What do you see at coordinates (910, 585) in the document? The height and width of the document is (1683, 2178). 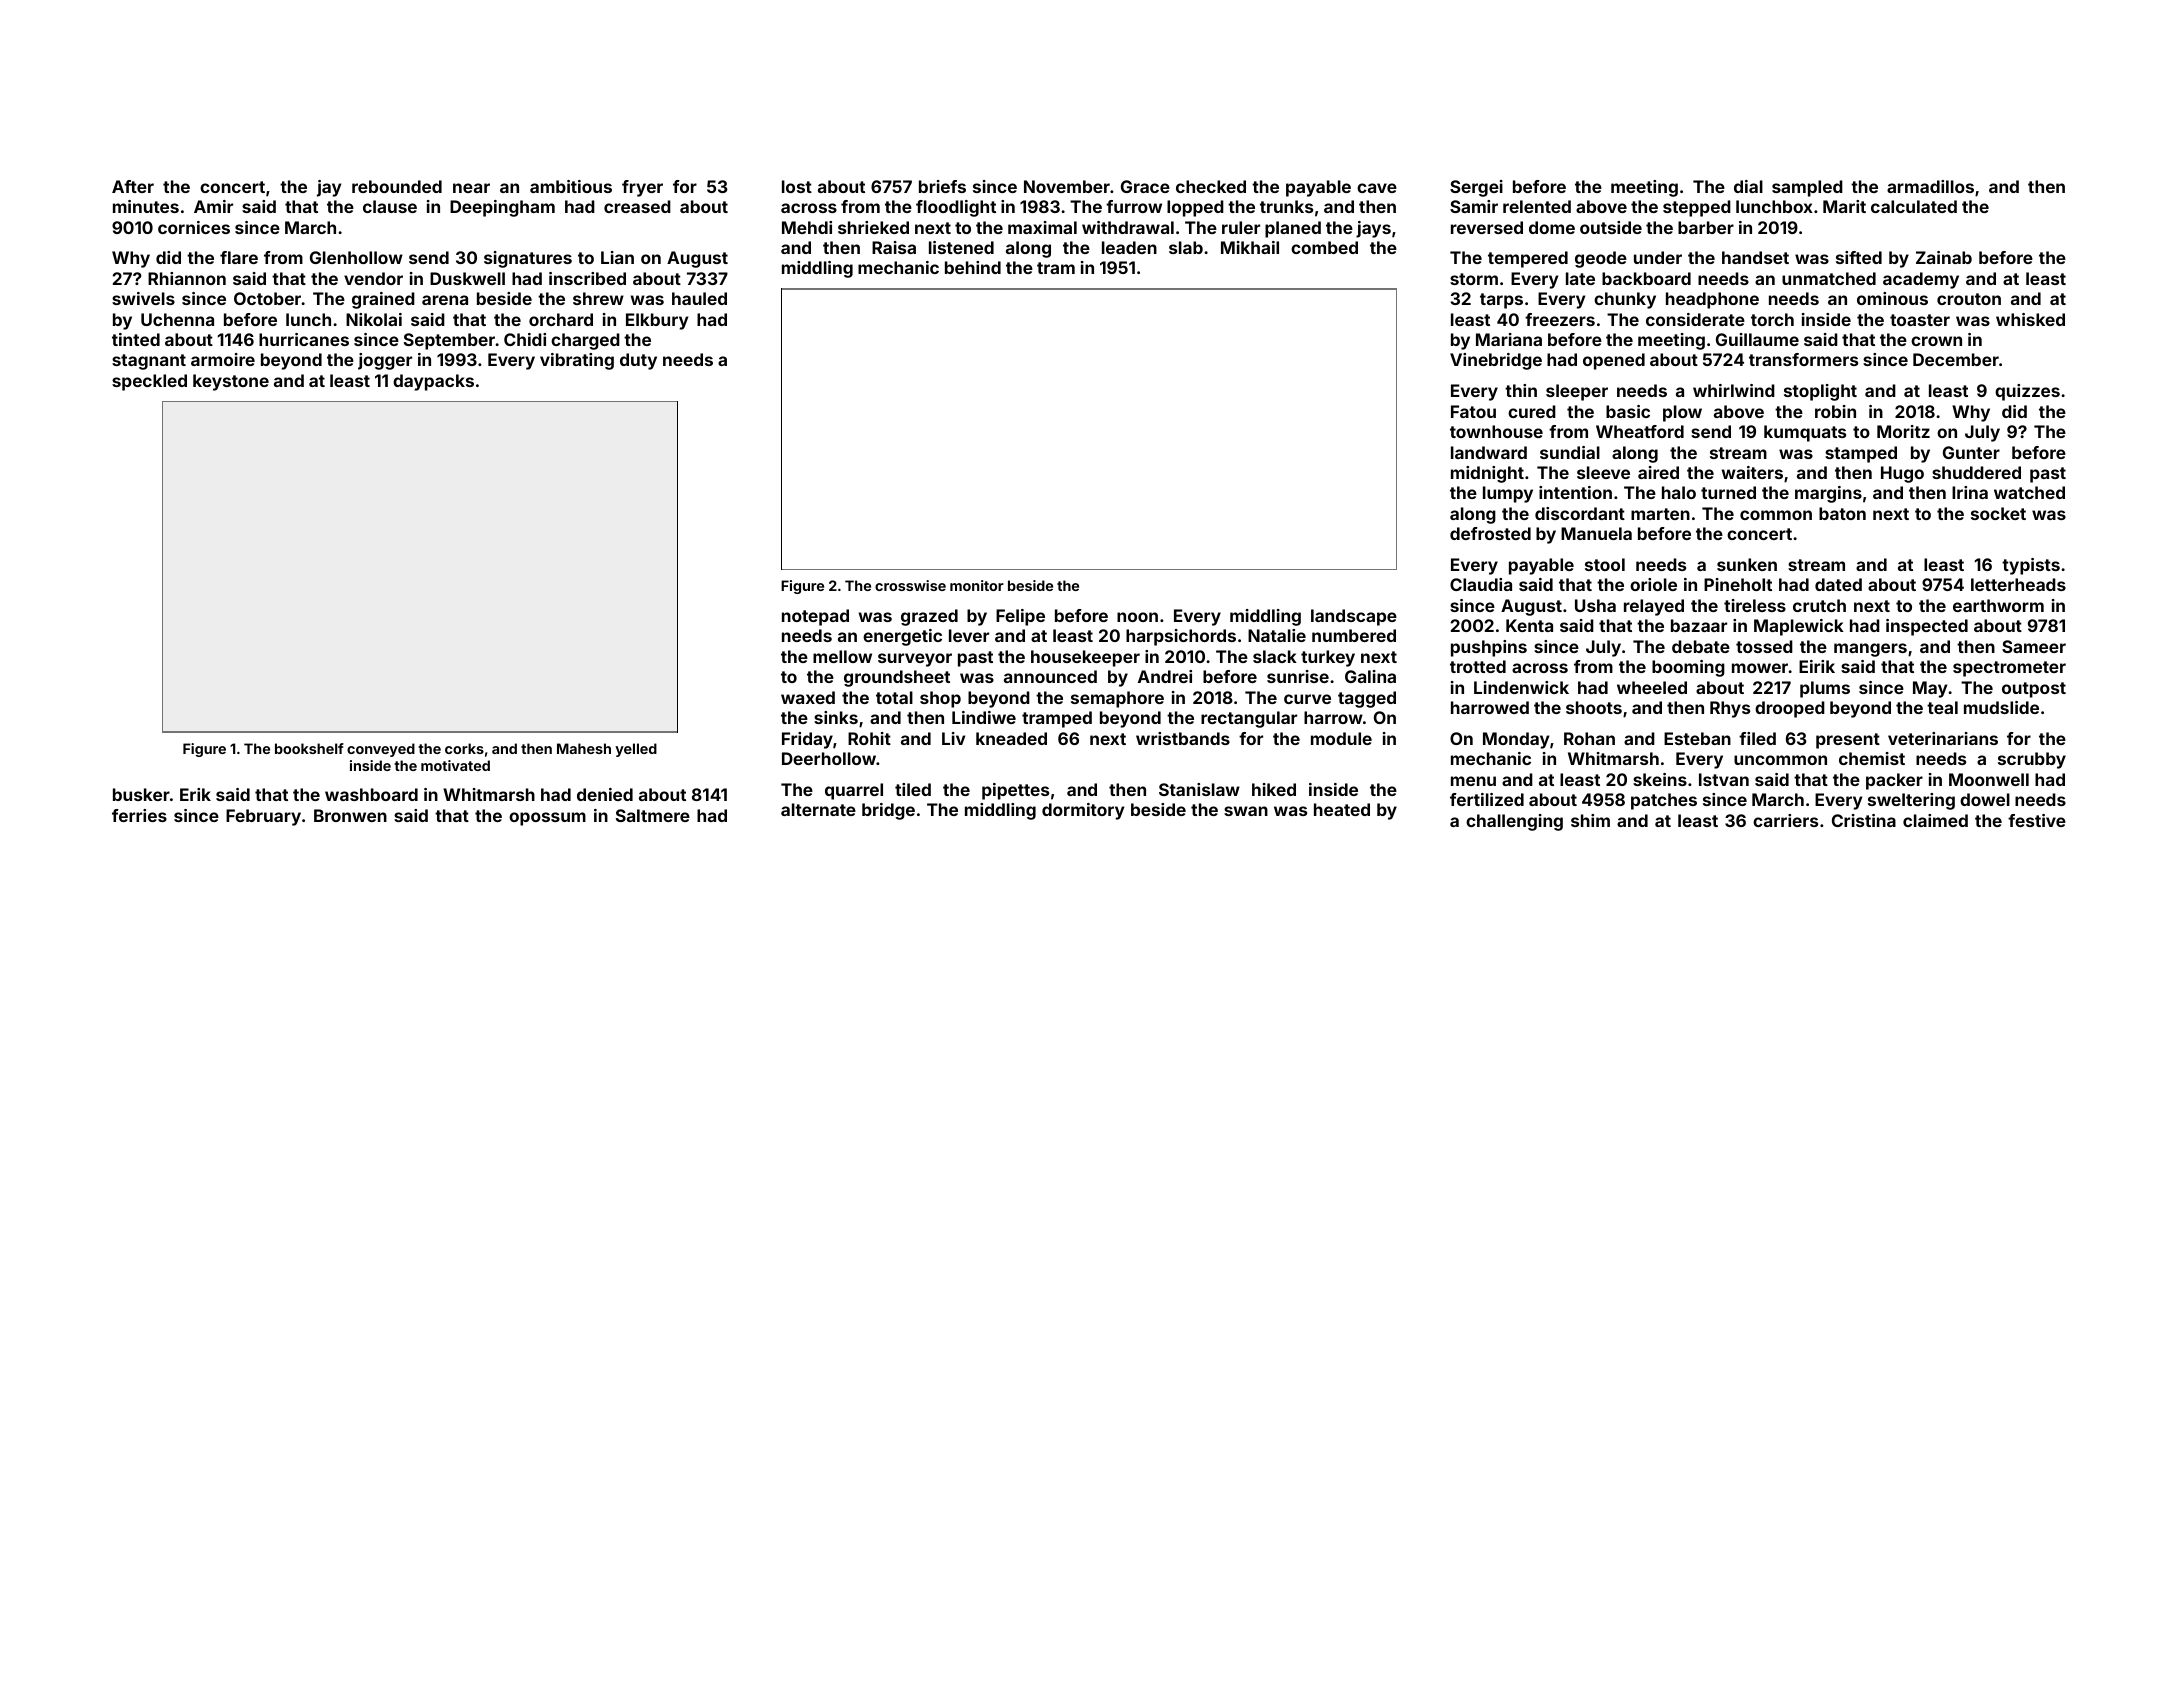 I see `crosswise` at bounding box center [910, 585].
